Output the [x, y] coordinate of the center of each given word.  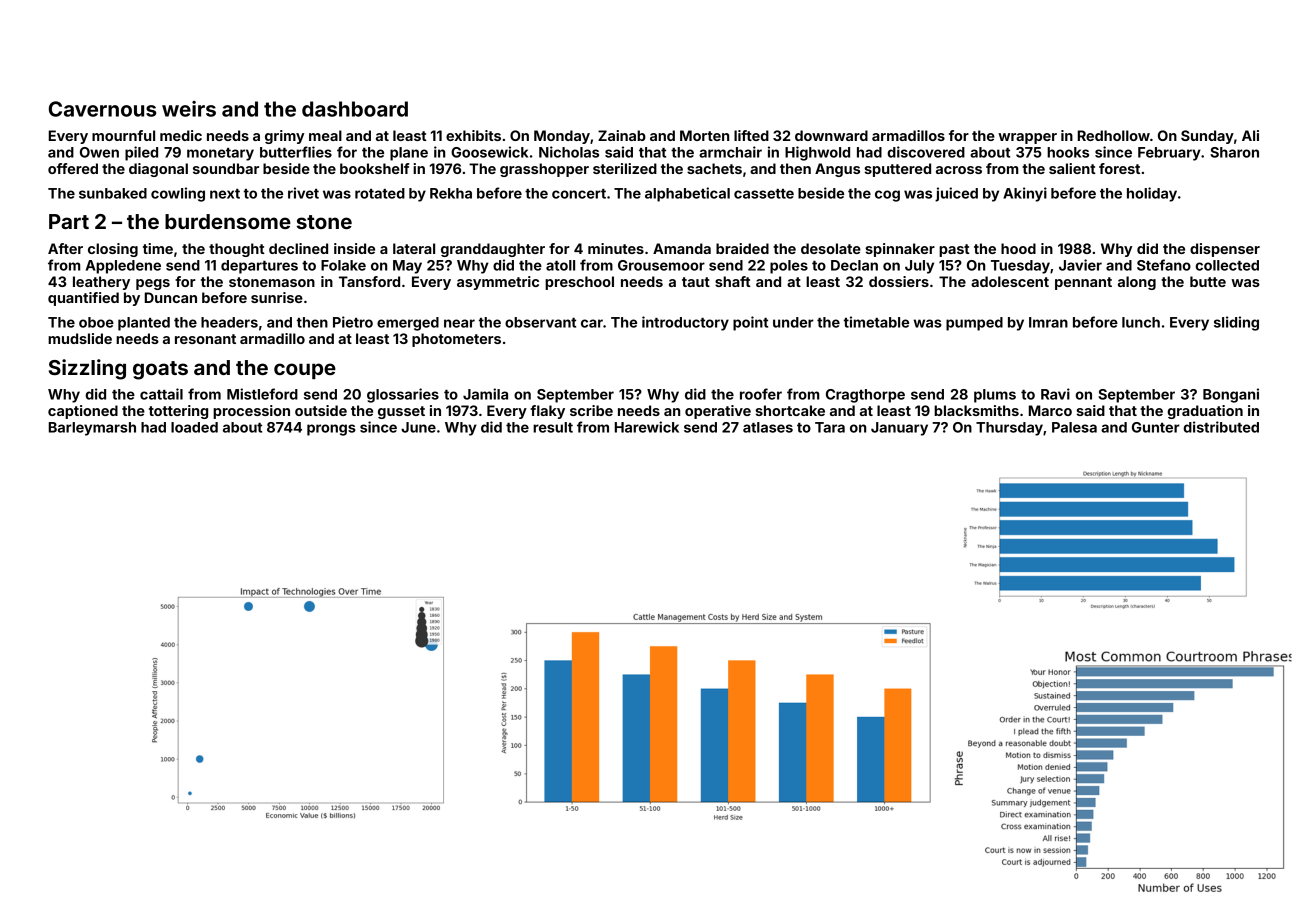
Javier [1080, 265]
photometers [456, 340]
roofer [761, 394]
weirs [189, 109]
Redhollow [1114, 135]
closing [113, 250]
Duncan [171, 297]
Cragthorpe [865, 396]
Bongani [1231, 395]
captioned [83, 412]
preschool [579, 283]
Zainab [622, 135]
